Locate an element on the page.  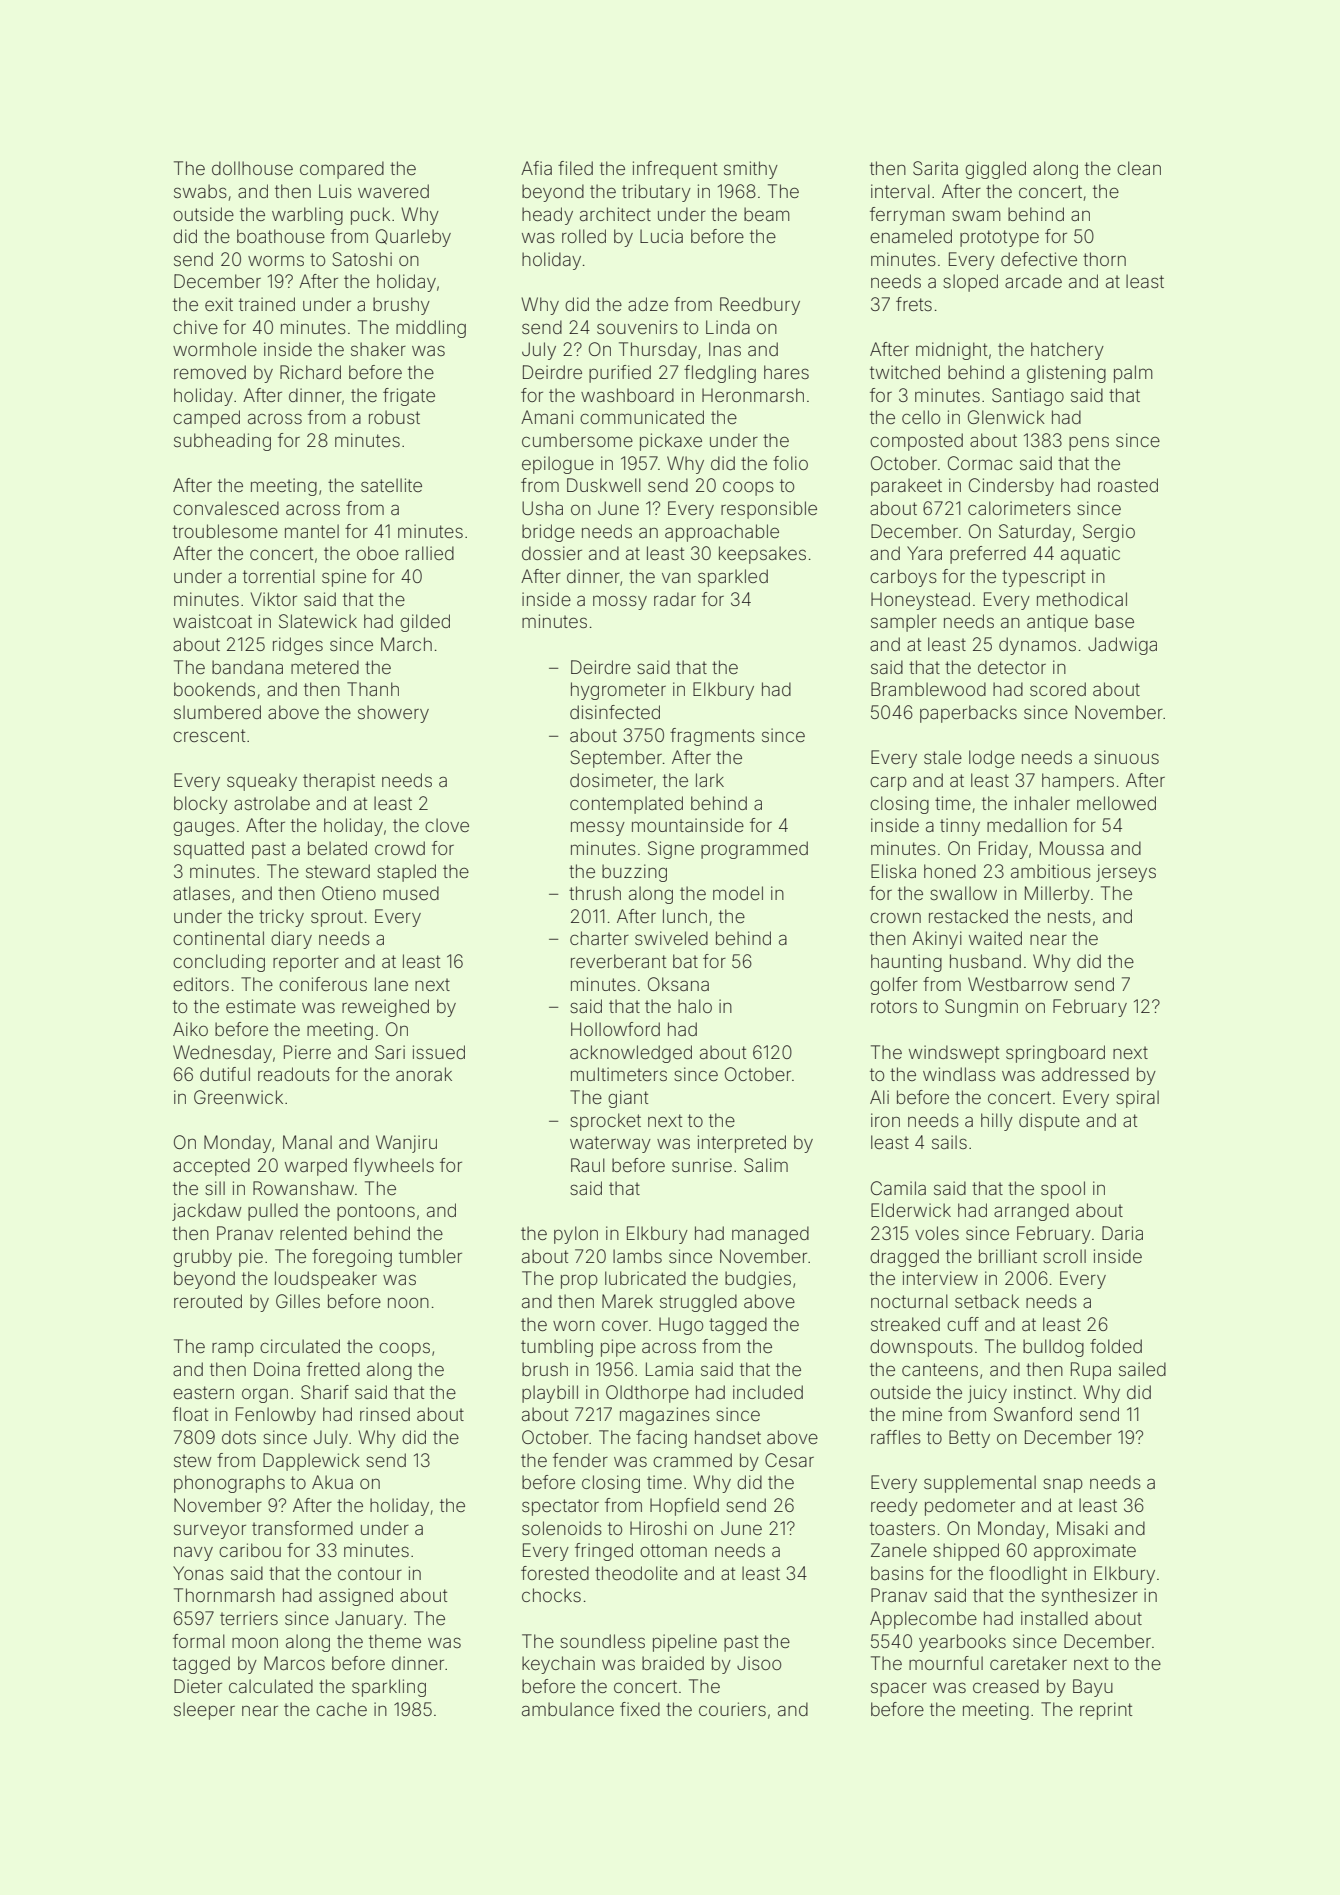
Misaki is located at coordinates (1082, 1528).
